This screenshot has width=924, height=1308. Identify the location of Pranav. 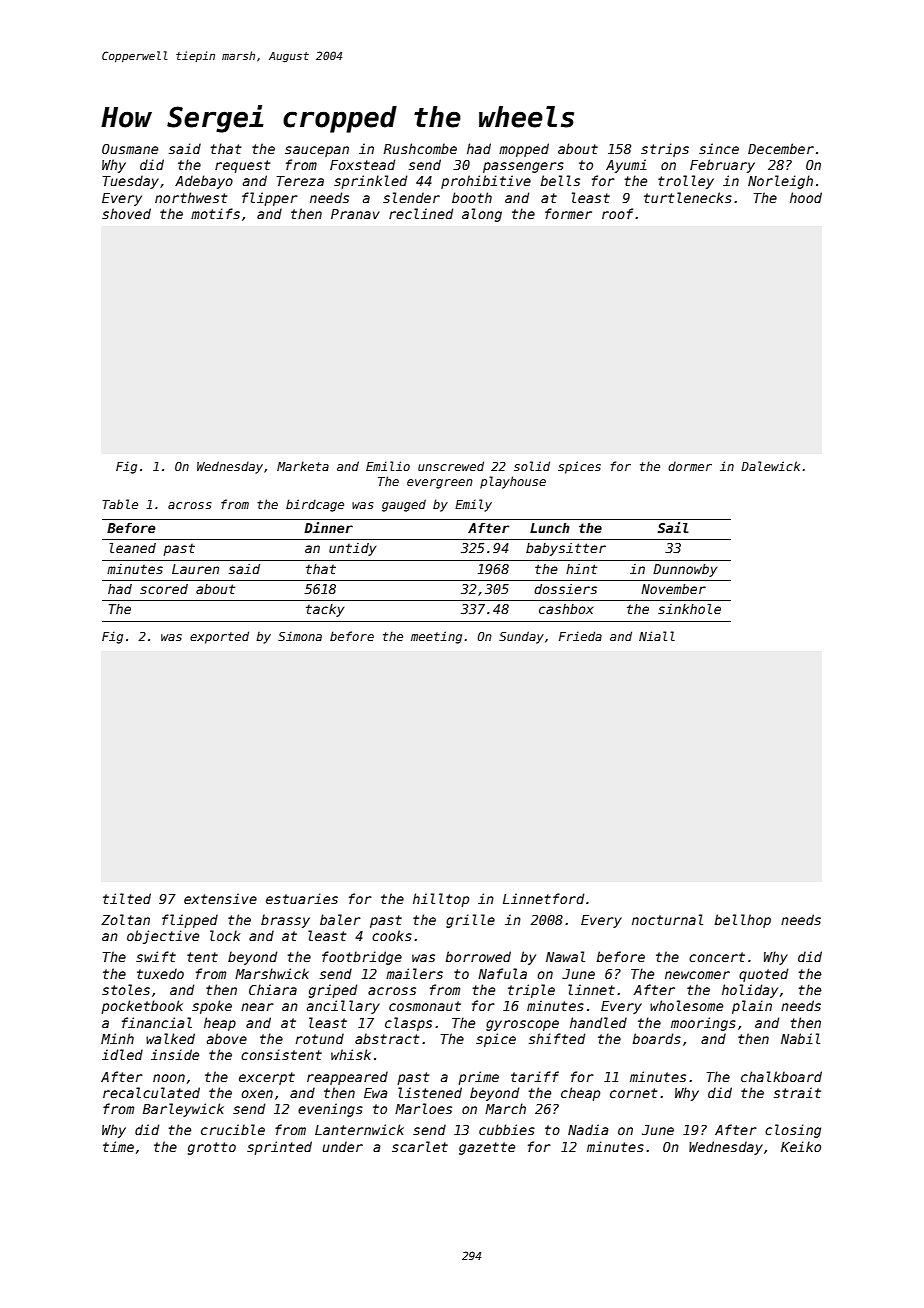
(355, 214).
